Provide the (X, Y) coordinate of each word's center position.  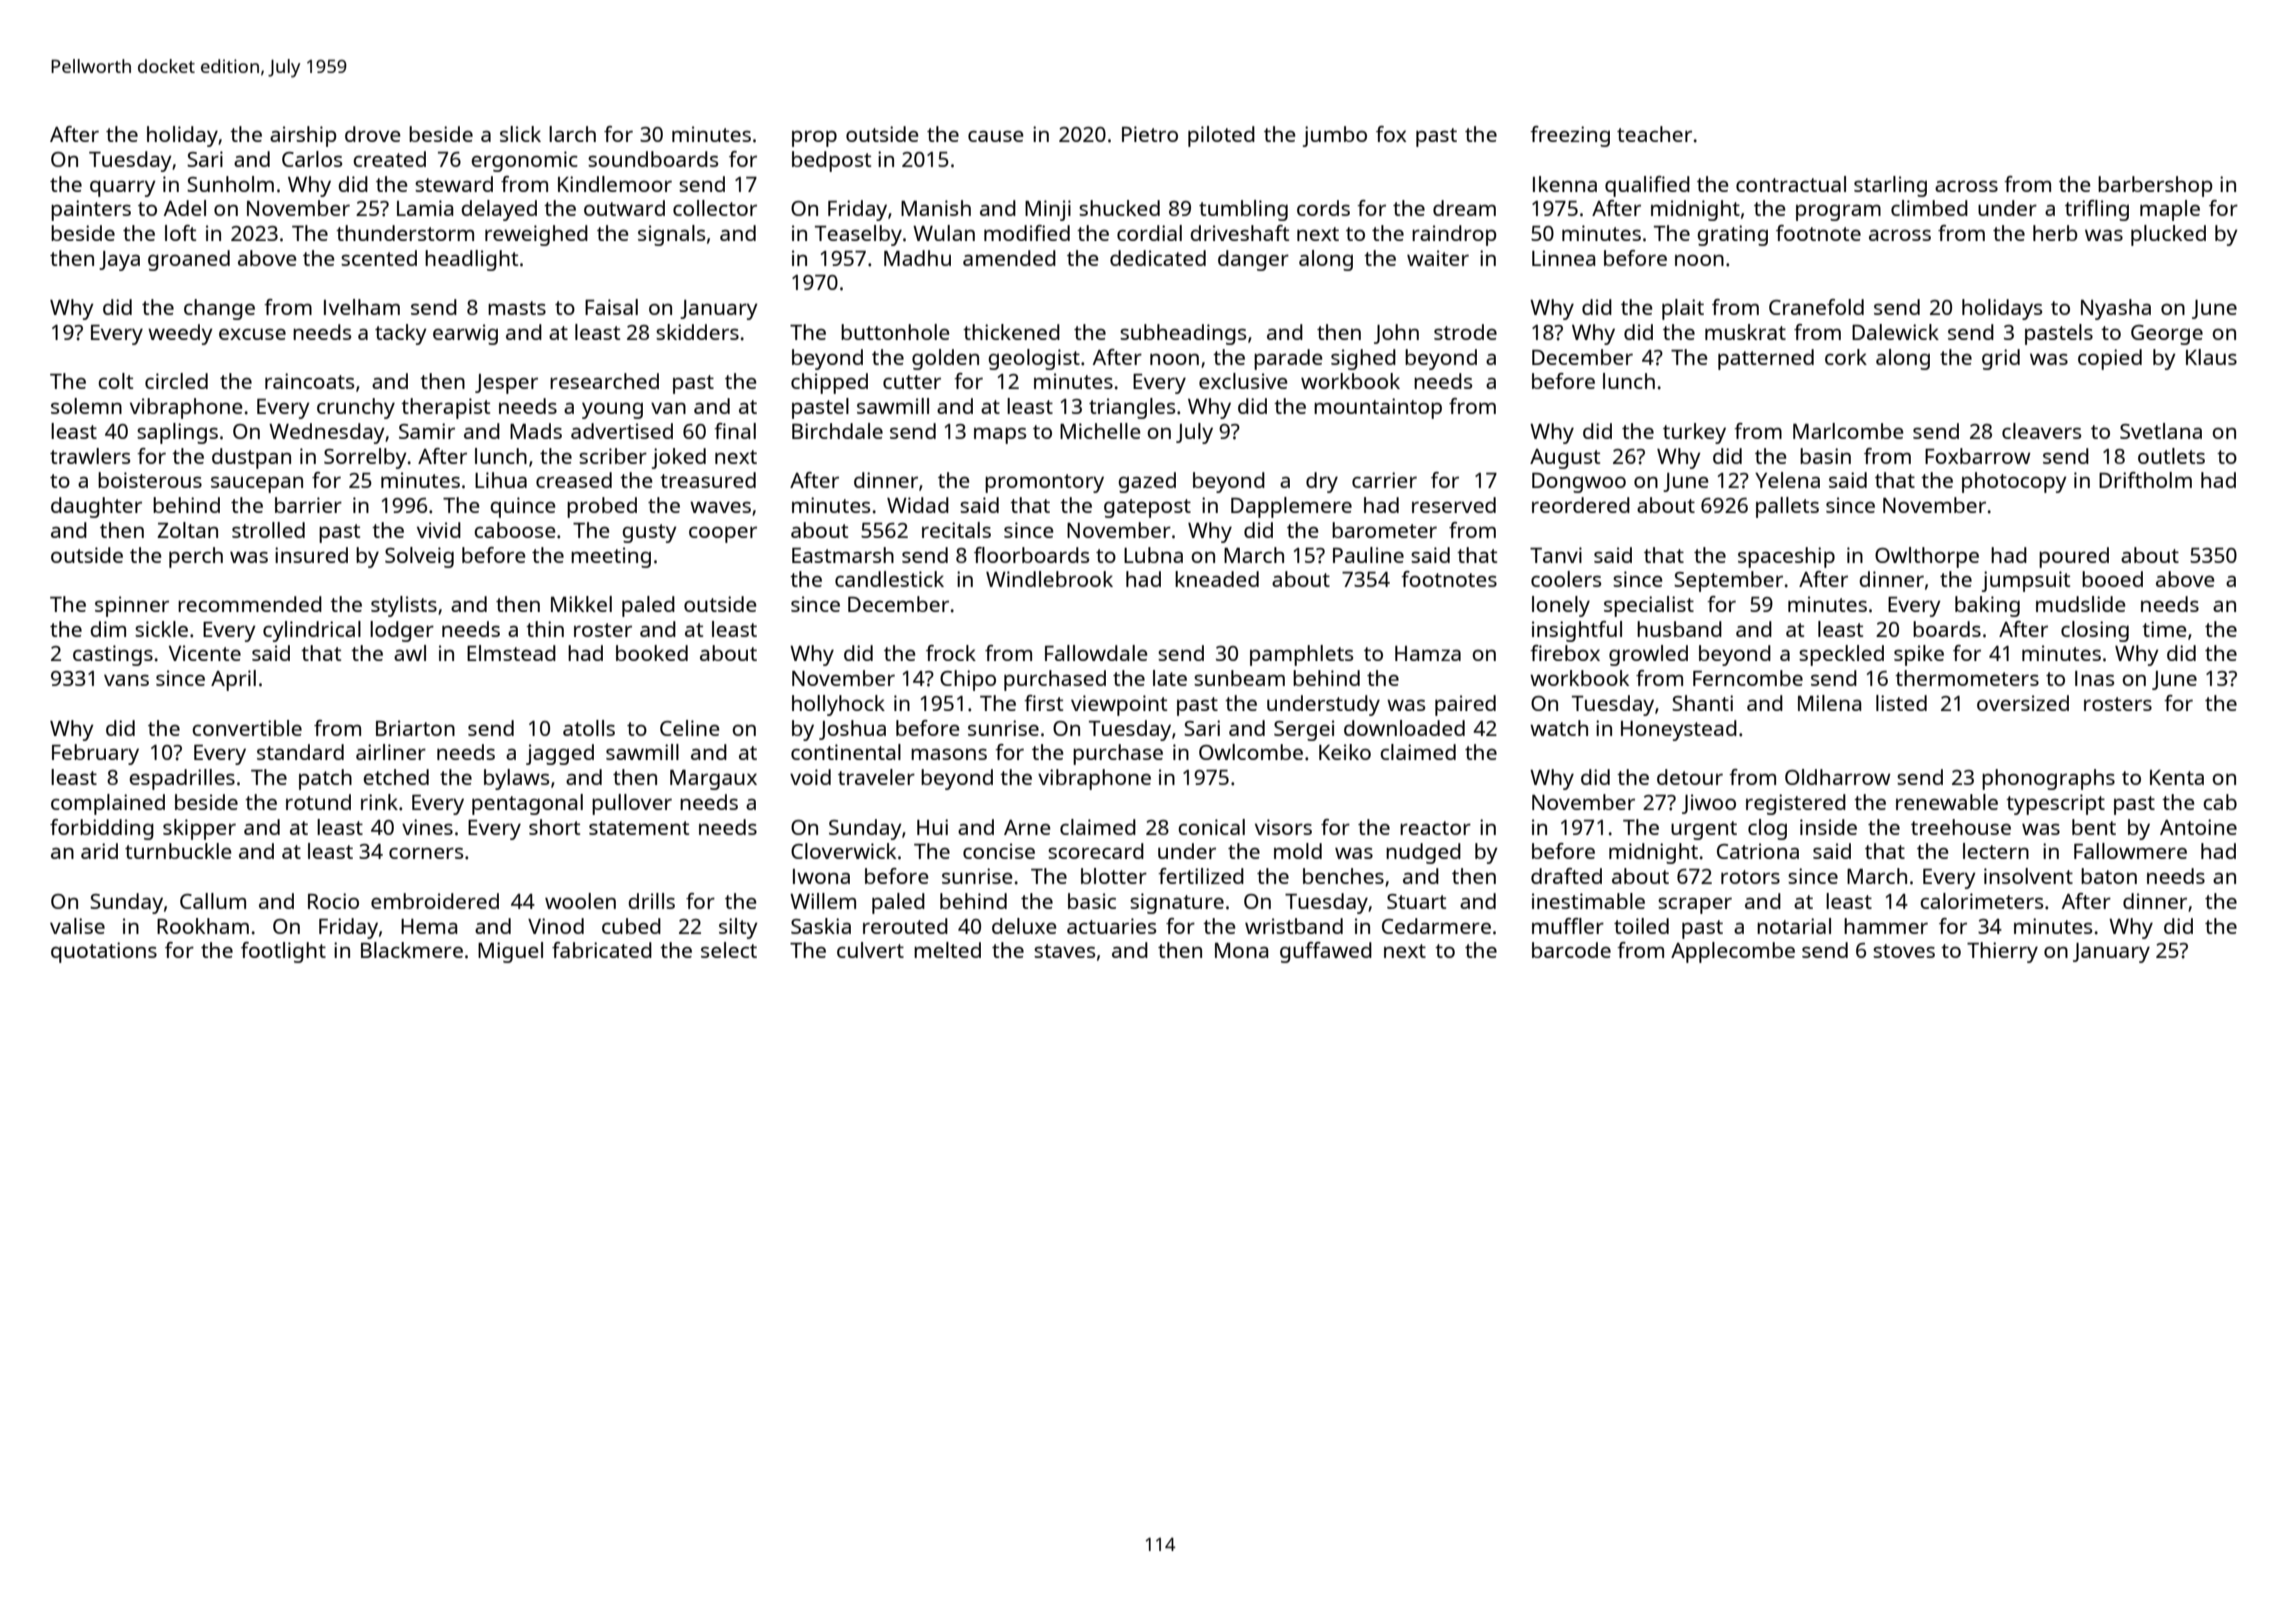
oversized (2023, 703)
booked (652, 653)
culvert (870, 950)
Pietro (1150, 134)
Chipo (968, 680)
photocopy (2014, 482)
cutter (912, 382)
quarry (123, 188)
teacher (1654, 134)
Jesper (506, 384)
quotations (104, 952)
